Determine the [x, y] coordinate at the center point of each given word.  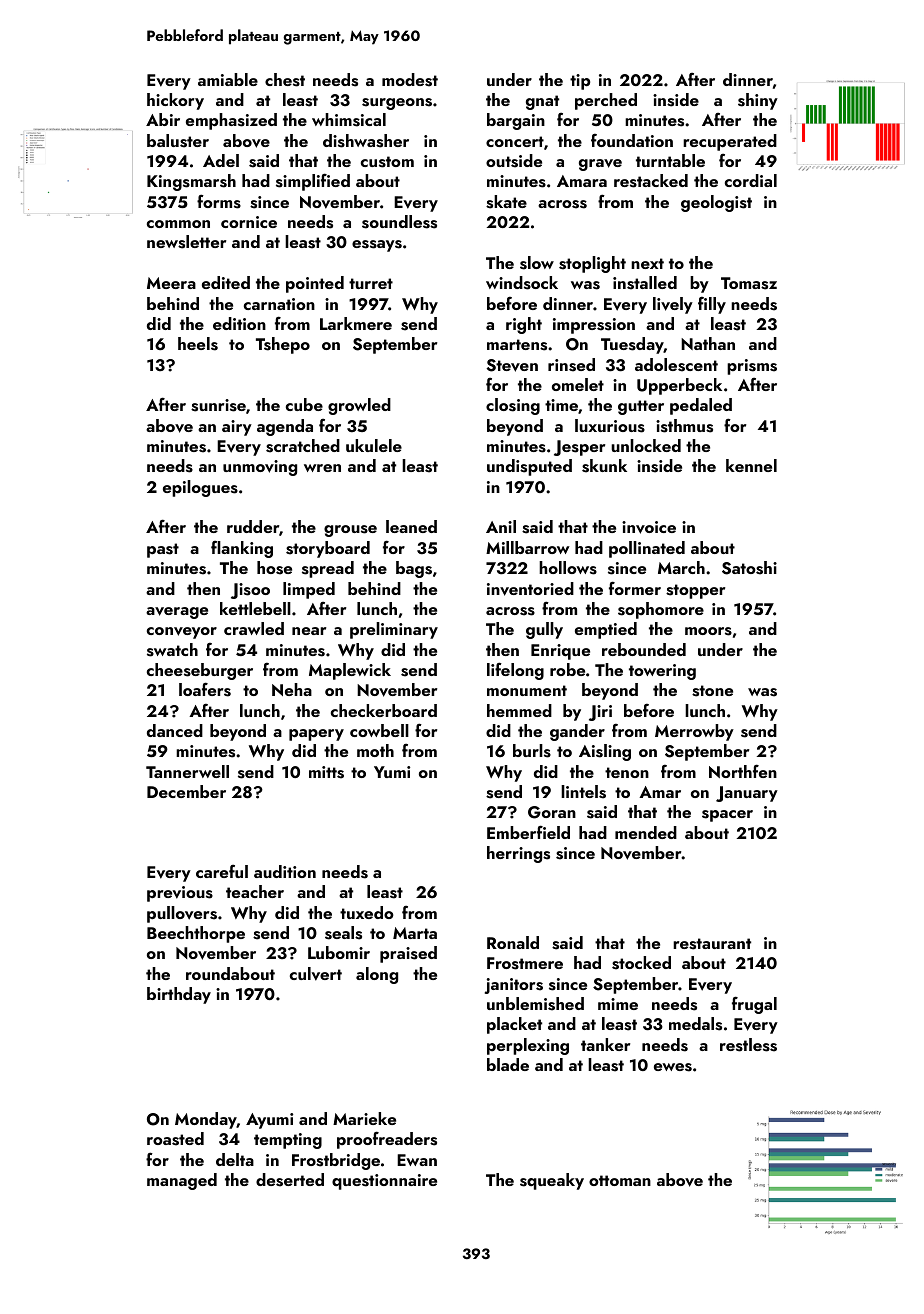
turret [371, 283]
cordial [751, 180]
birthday [179, 995]
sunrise [218, 405]
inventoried [530, 589]
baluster [178, 141]
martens [517, 345]
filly [712, 305]
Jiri [600, 713]
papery [316, 735]
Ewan [417, 1160]
